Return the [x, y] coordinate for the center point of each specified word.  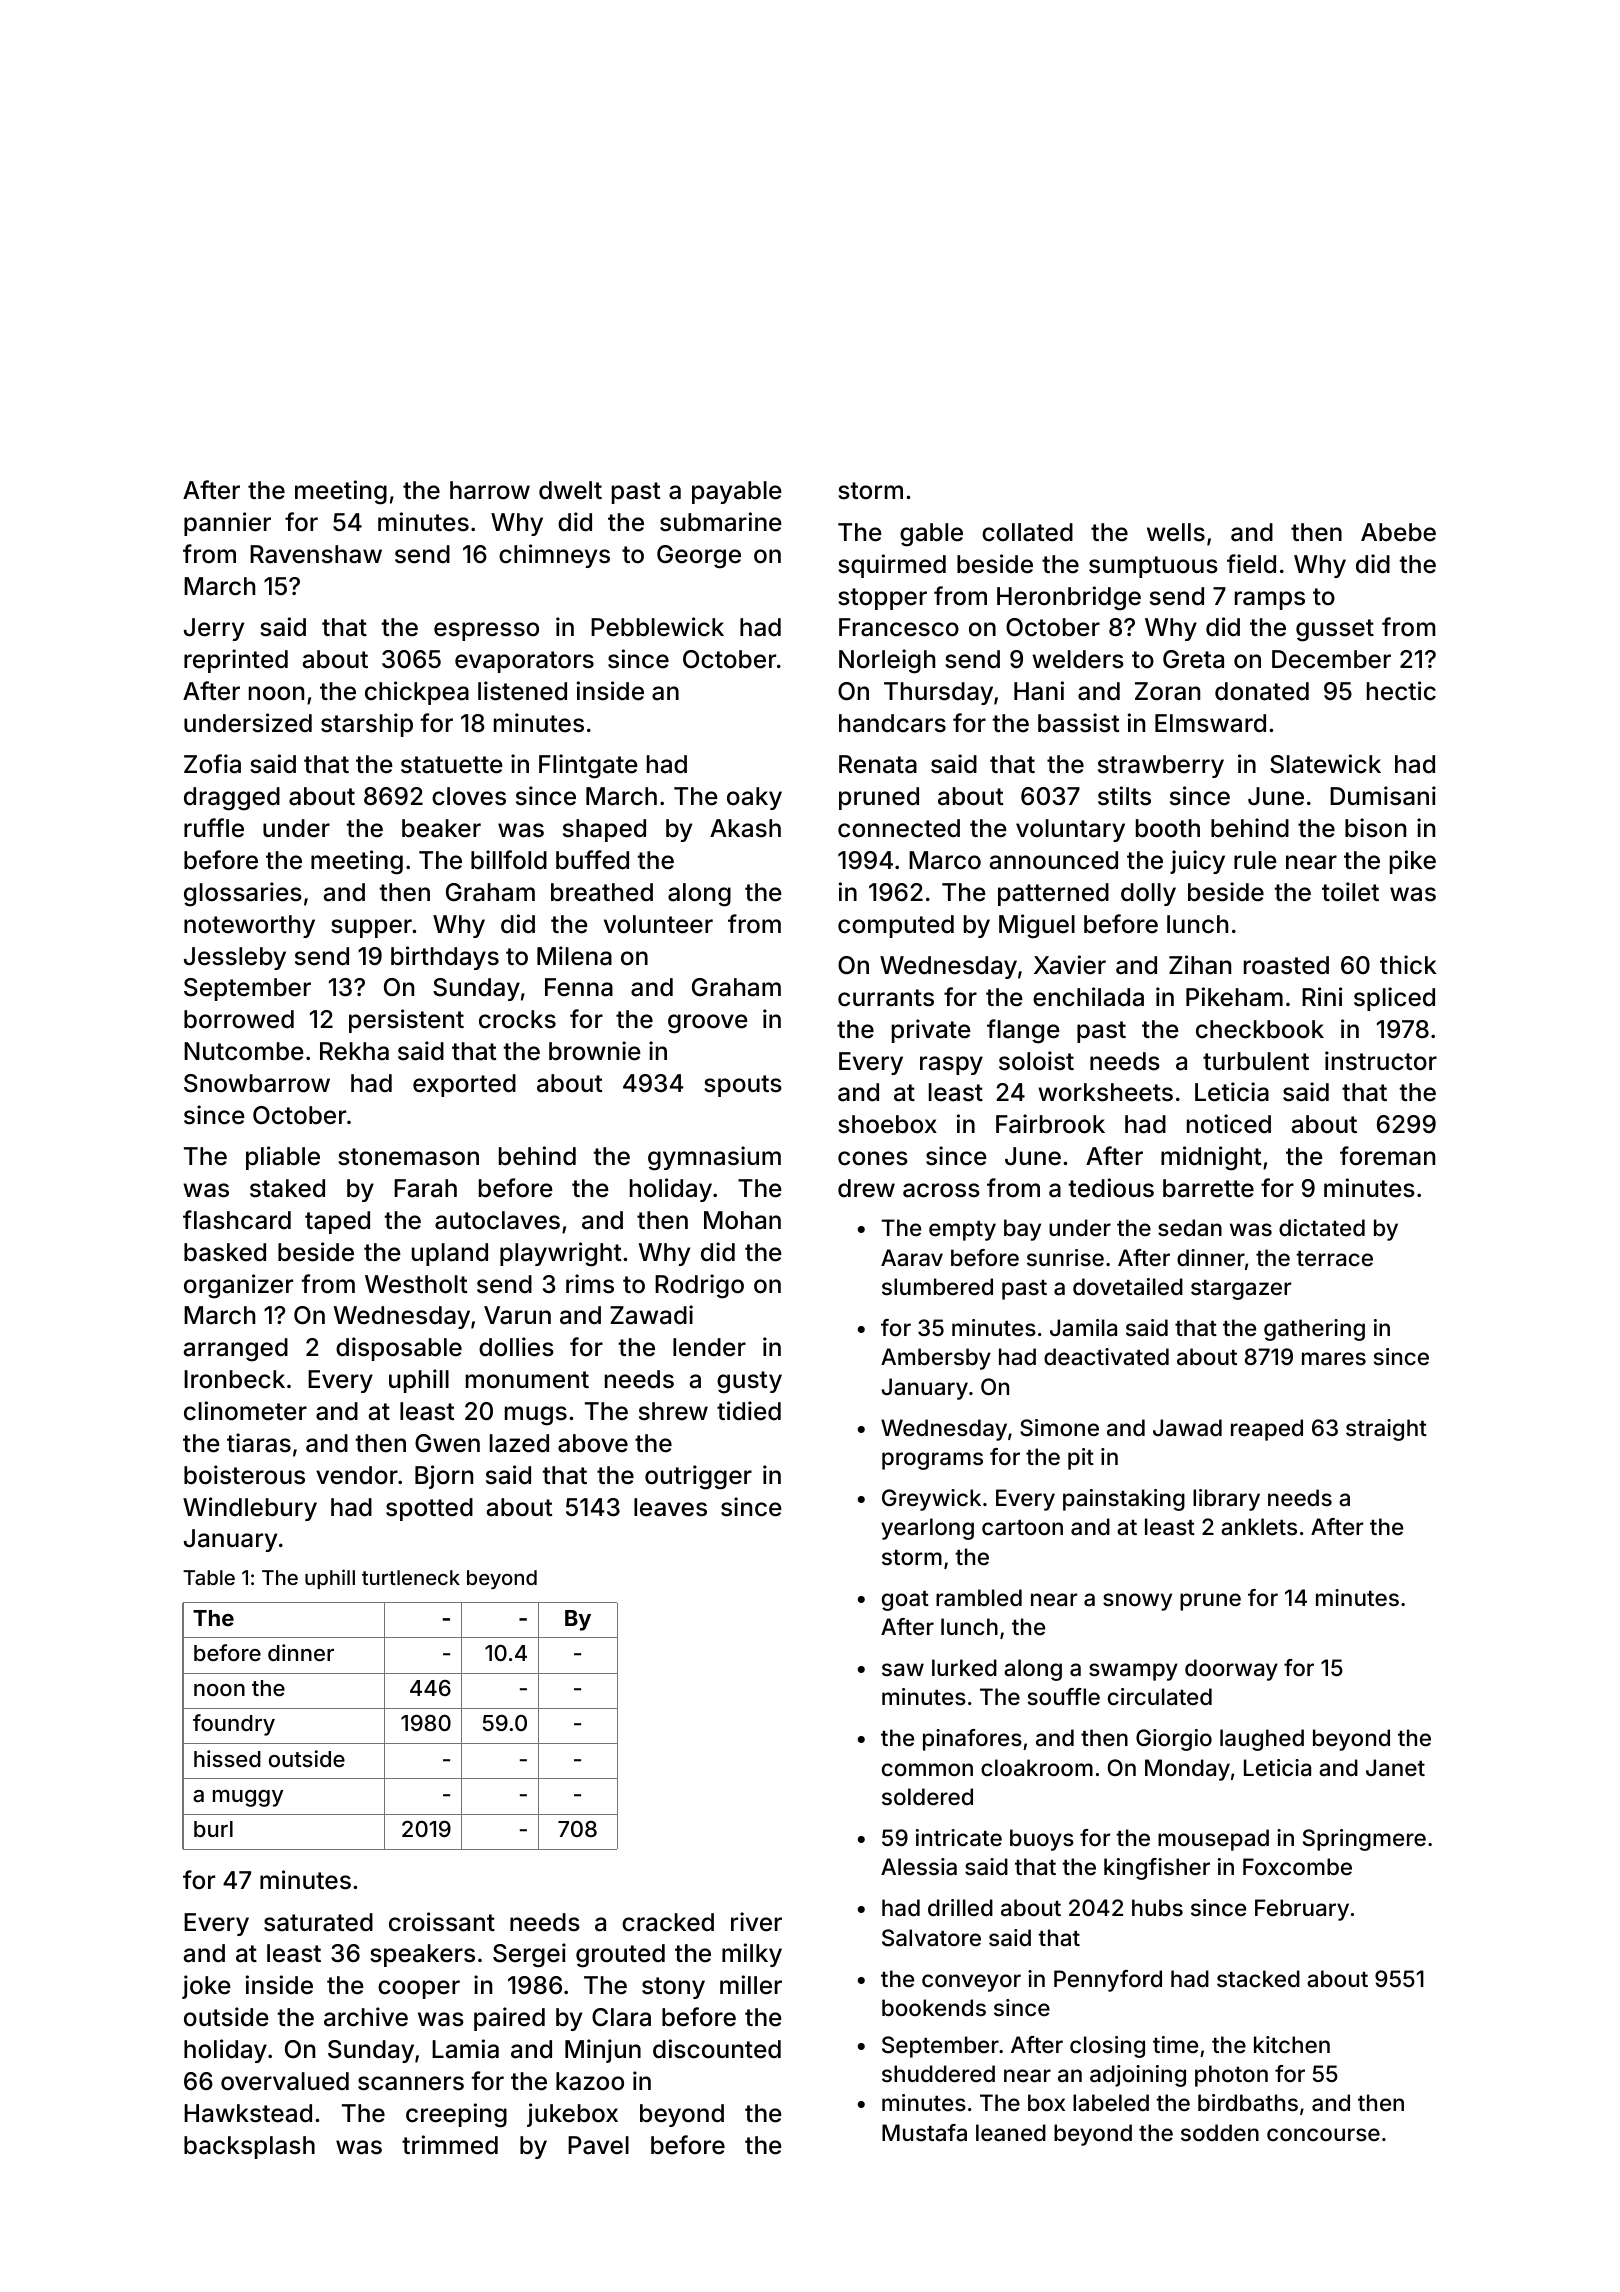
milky [752, 1955]
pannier [227, 524]
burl [213, 1829]
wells [1176, 532]
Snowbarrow [257, 1083]
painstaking [1124, 1500]
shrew [673, 1411]
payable [737, 492]
